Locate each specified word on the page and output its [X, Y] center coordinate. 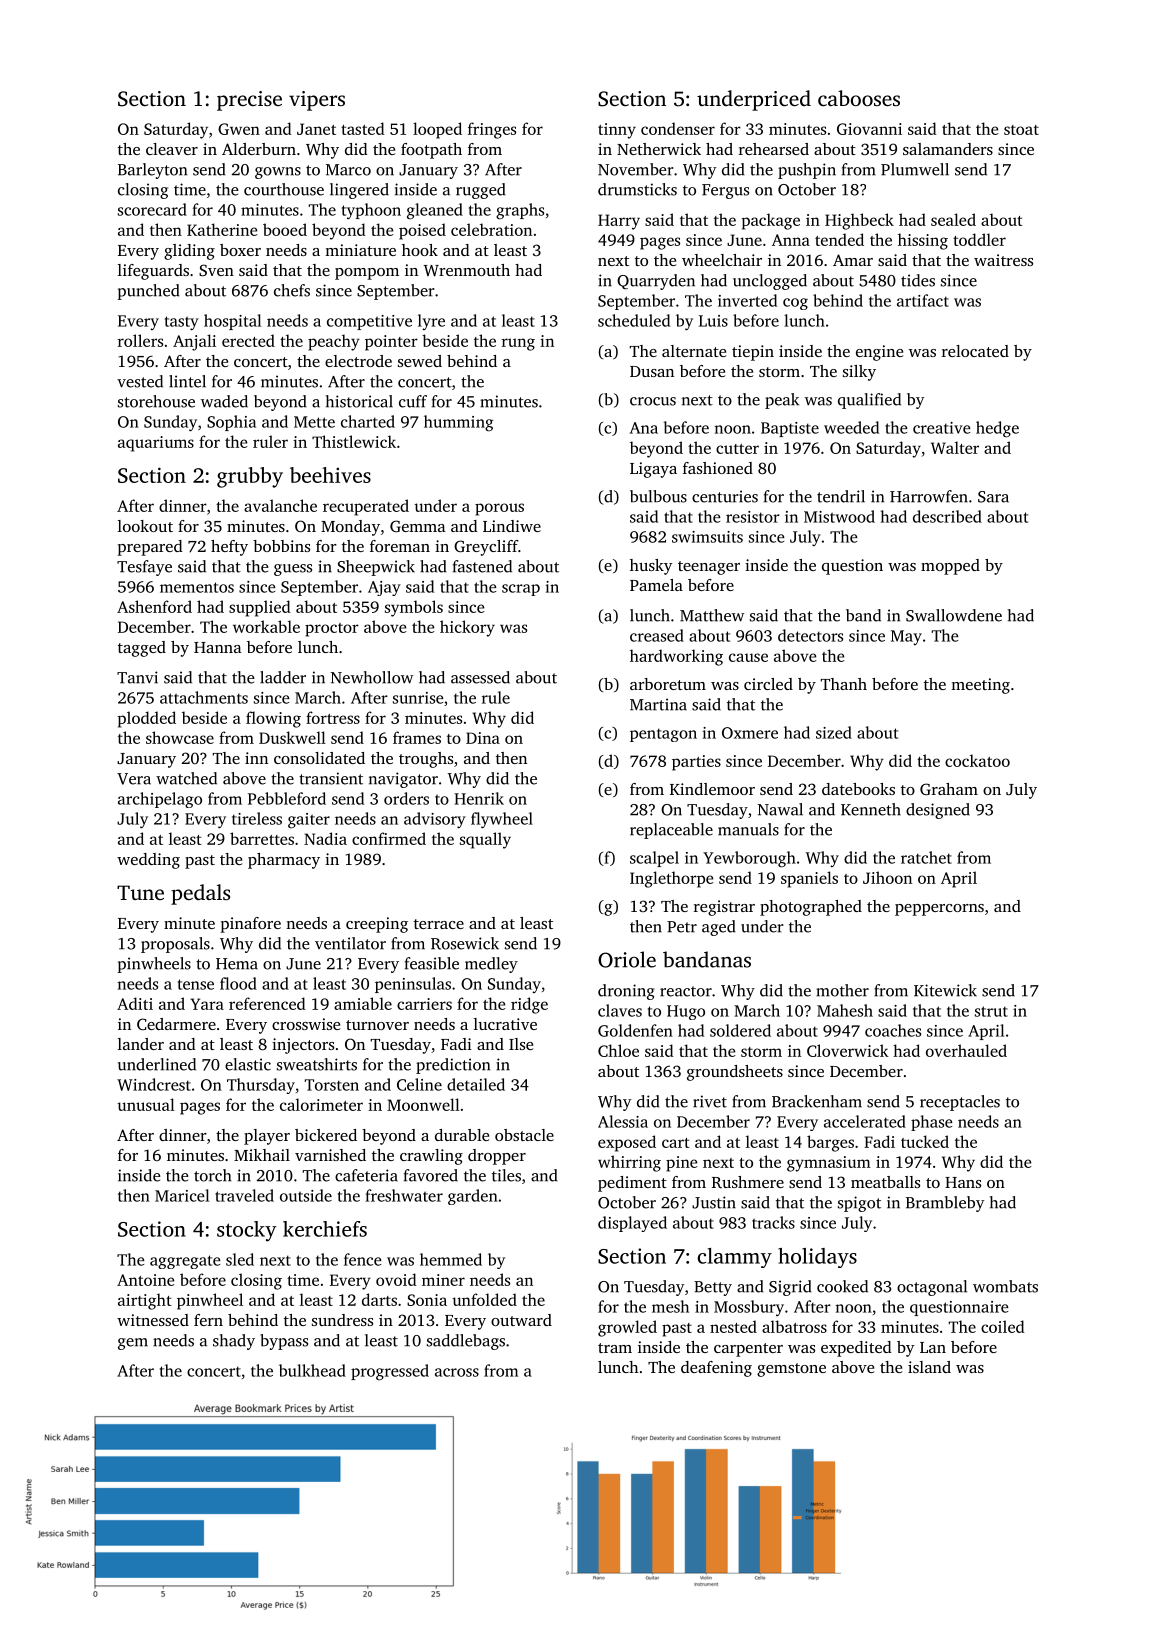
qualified [869, 401]
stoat [1021, 130]
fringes [492, 130]
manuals [748, 829]
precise [249, 101]
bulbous [658, 496]
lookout [145, 526]
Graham [949, 789]
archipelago [160, 800]
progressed [390, 1372]
